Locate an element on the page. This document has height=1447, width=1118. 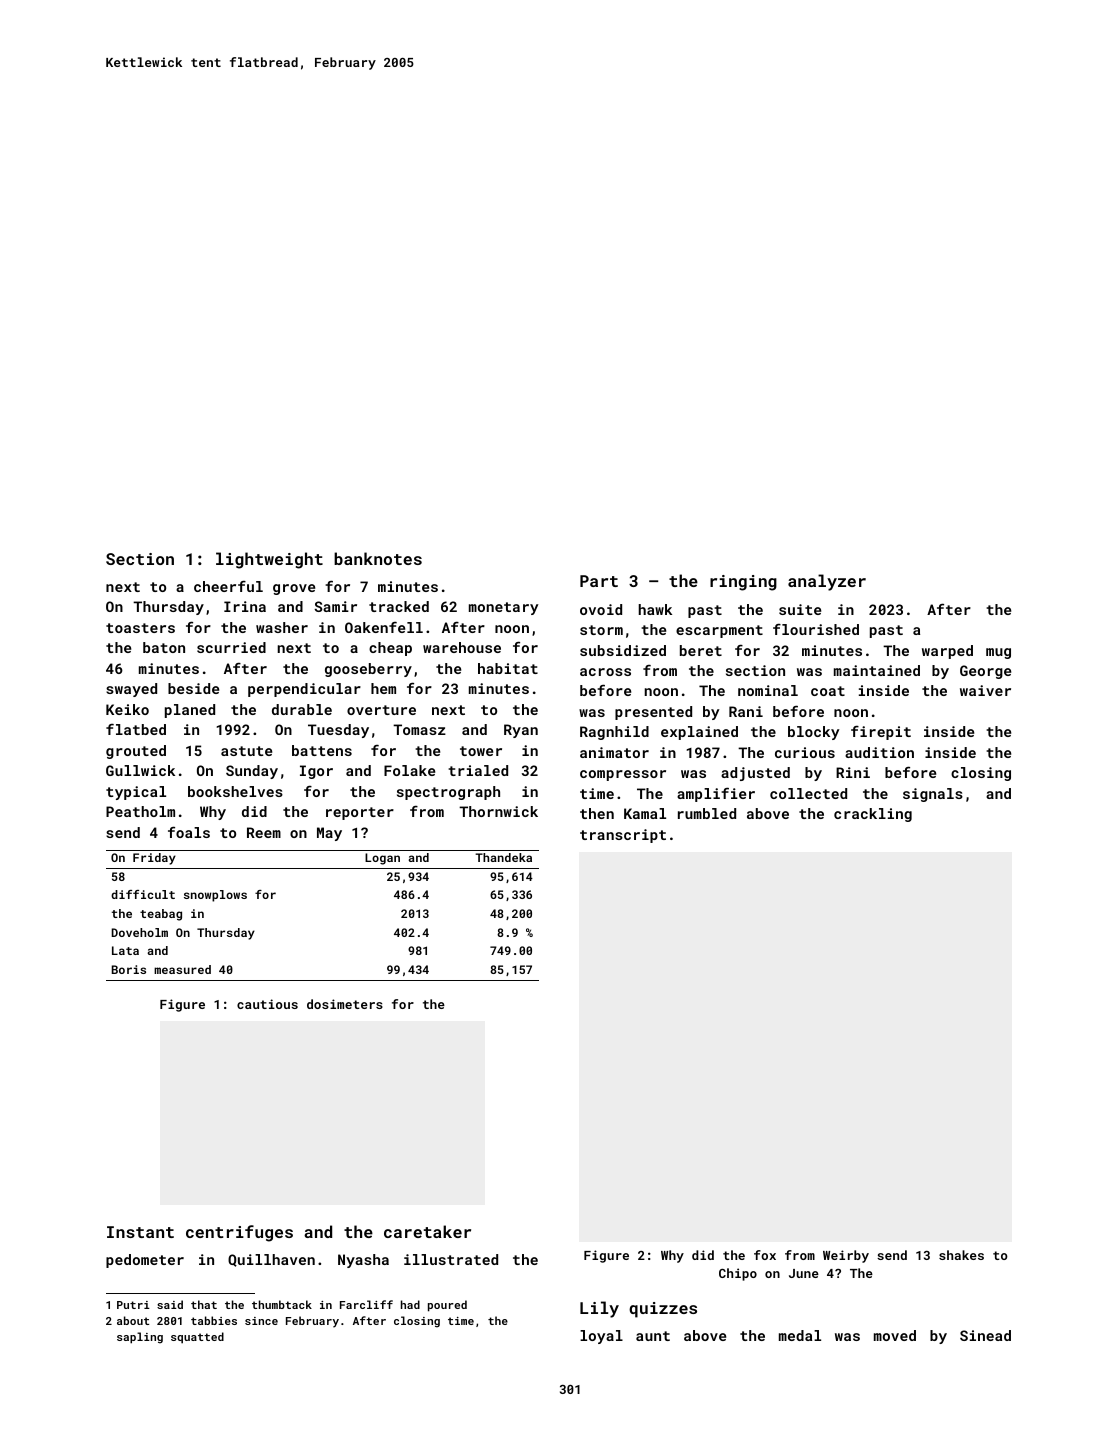
lightweight is located at coordinates (269, 560).
